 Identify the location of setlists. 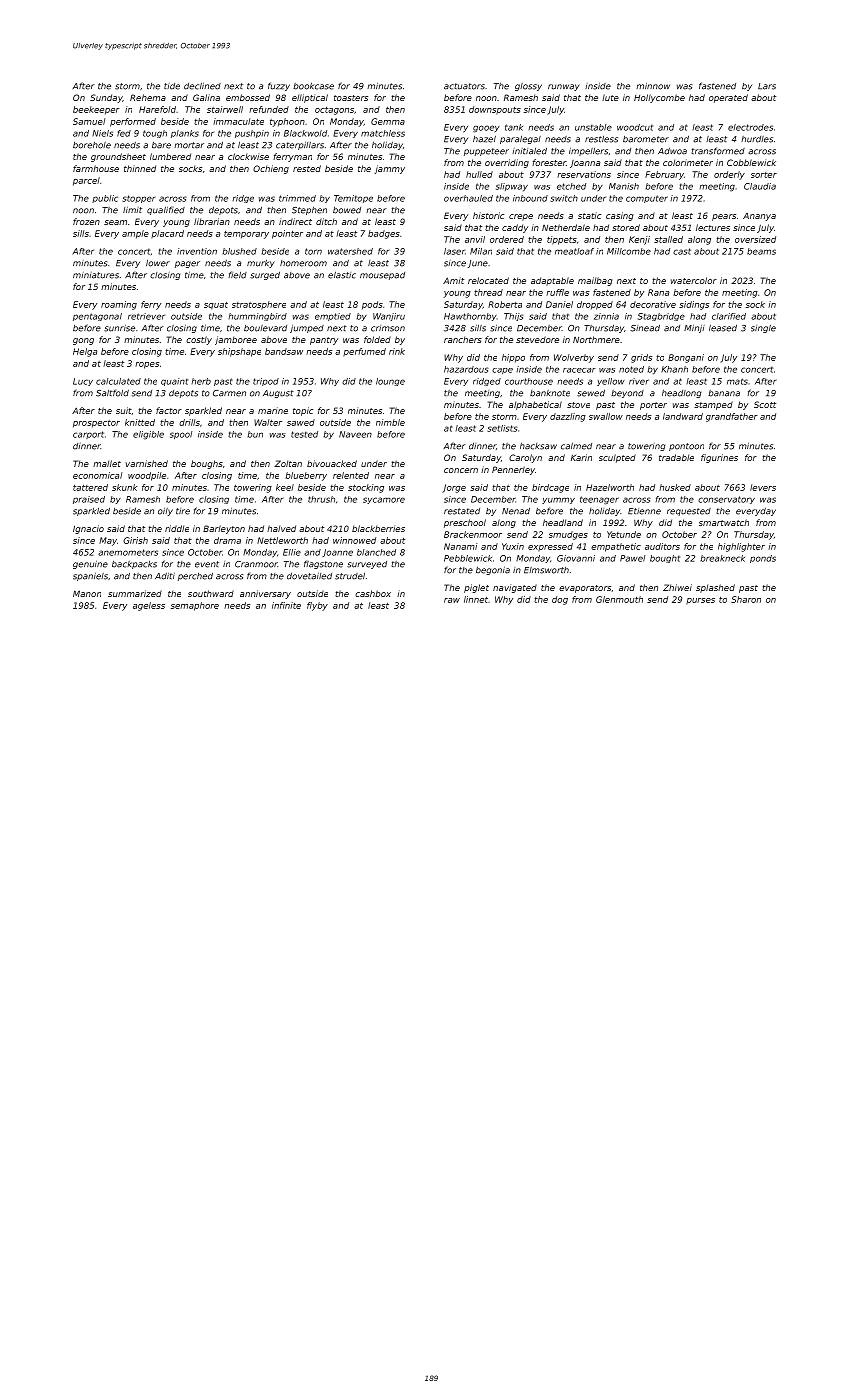
(502, 428).
